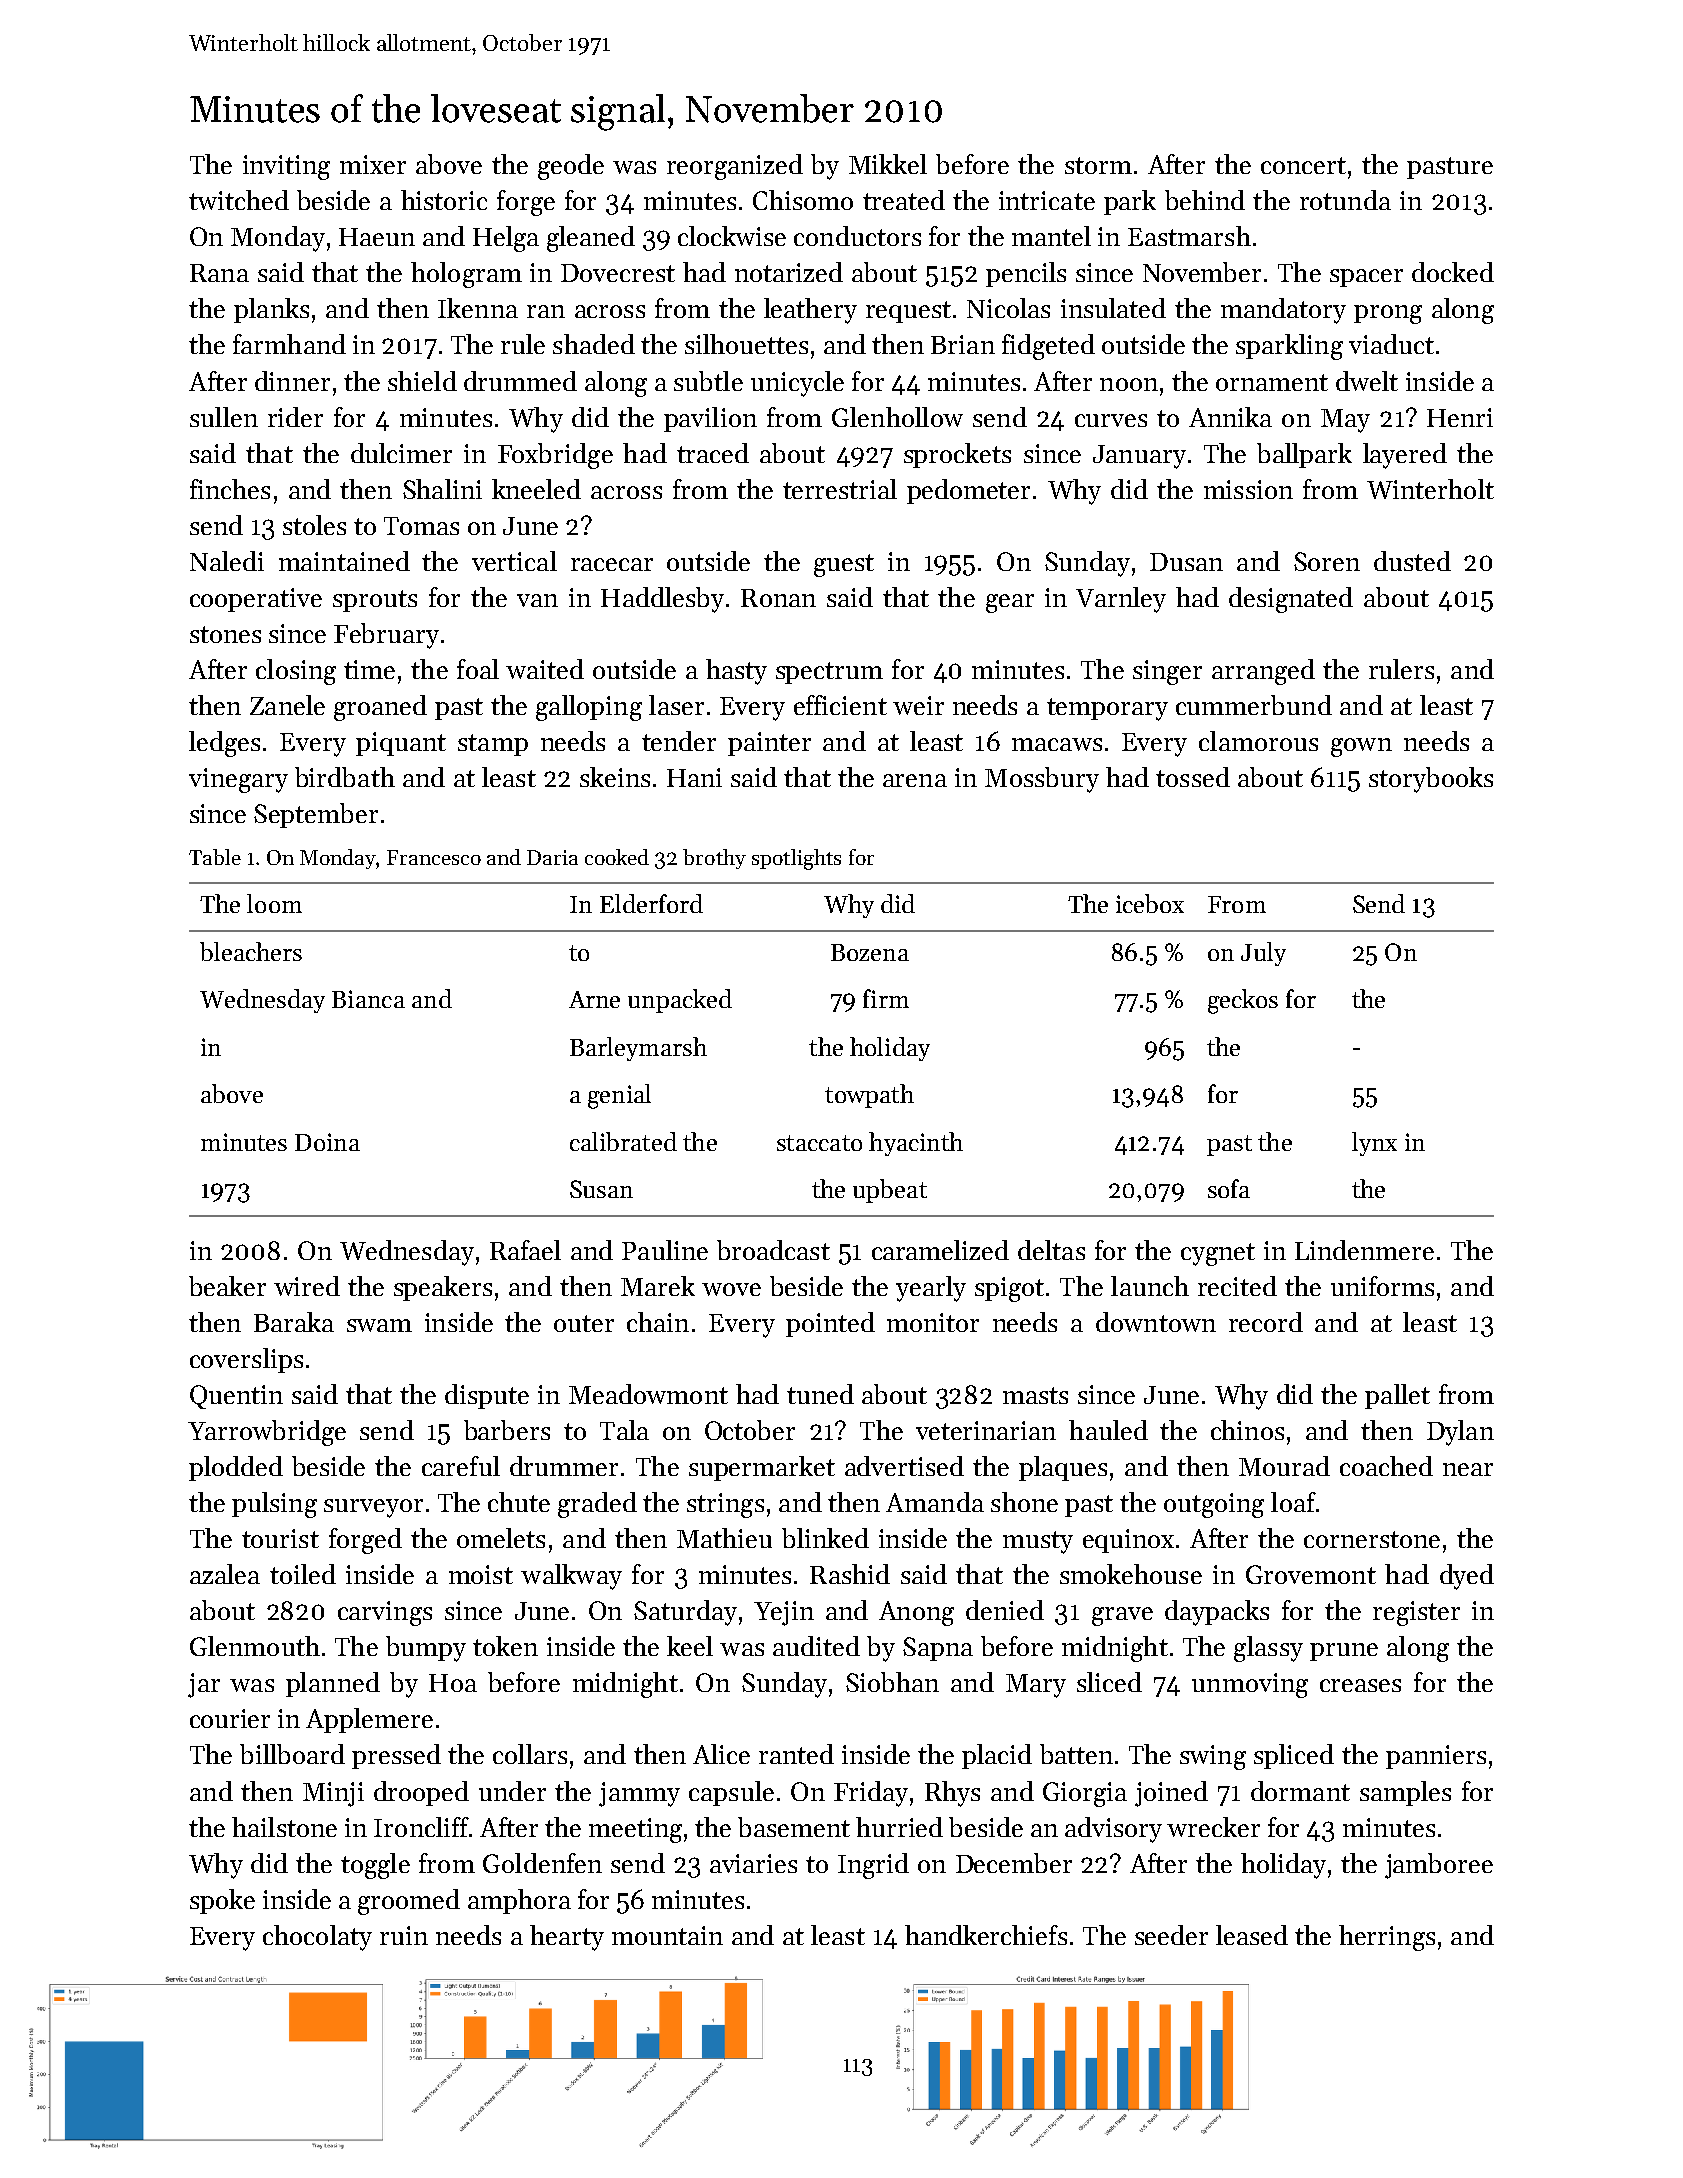 The image size is (1683, 2178). I want to click on Brian, so click(963, 344).
